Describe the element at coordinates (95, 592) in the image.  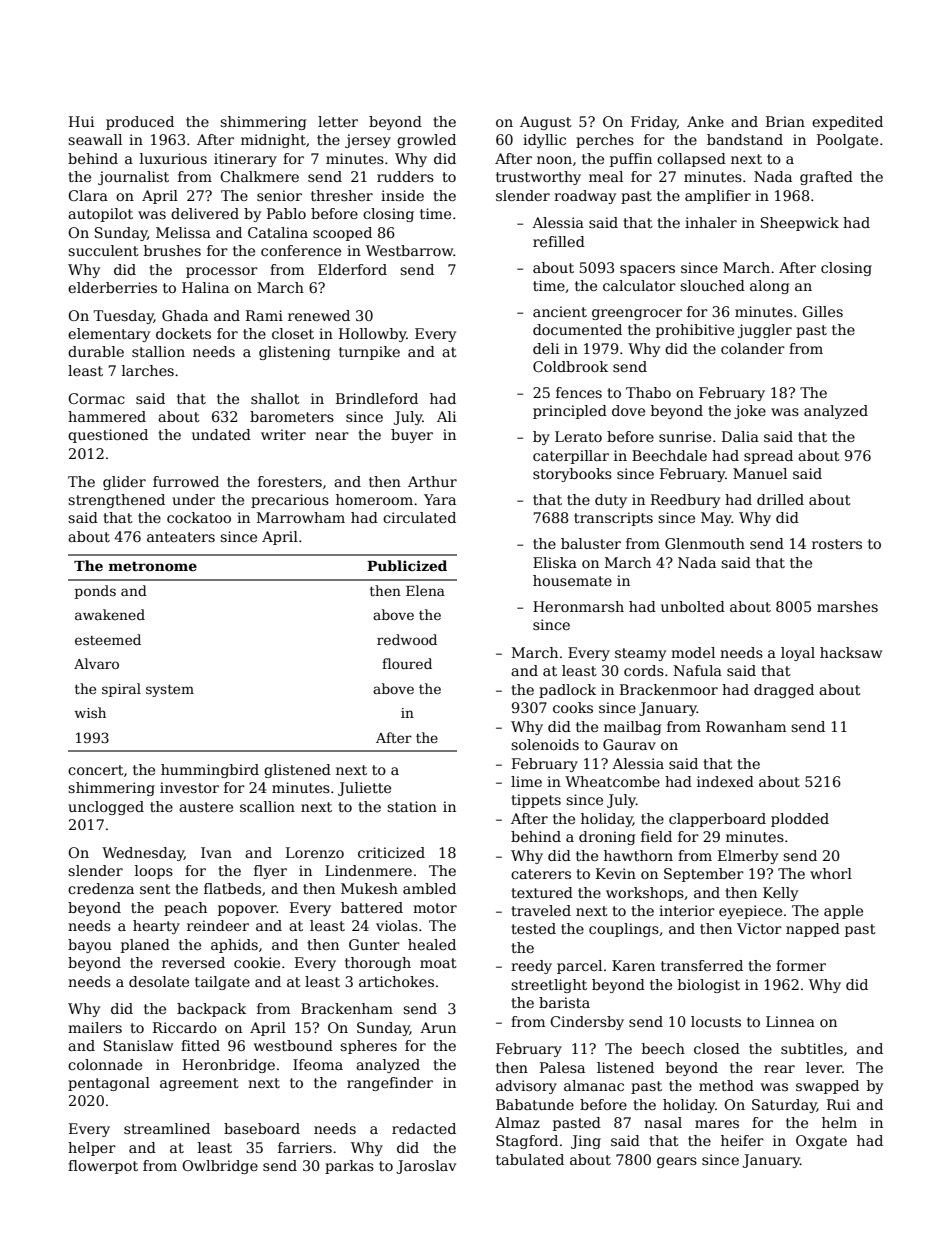
I see `ponds` at that location.
